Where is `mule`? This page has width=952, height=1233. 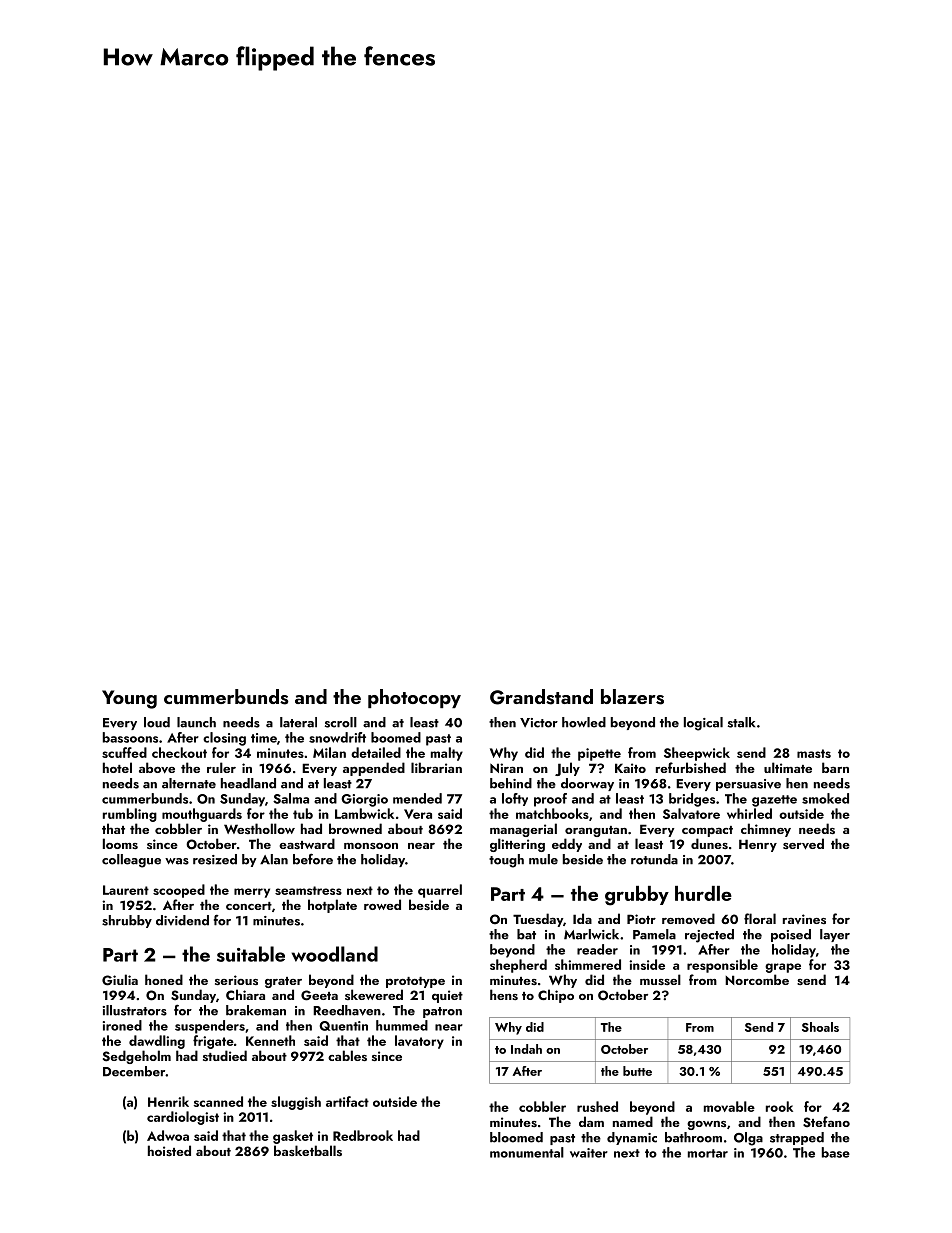 mule is located at coordinates (543, 859).
